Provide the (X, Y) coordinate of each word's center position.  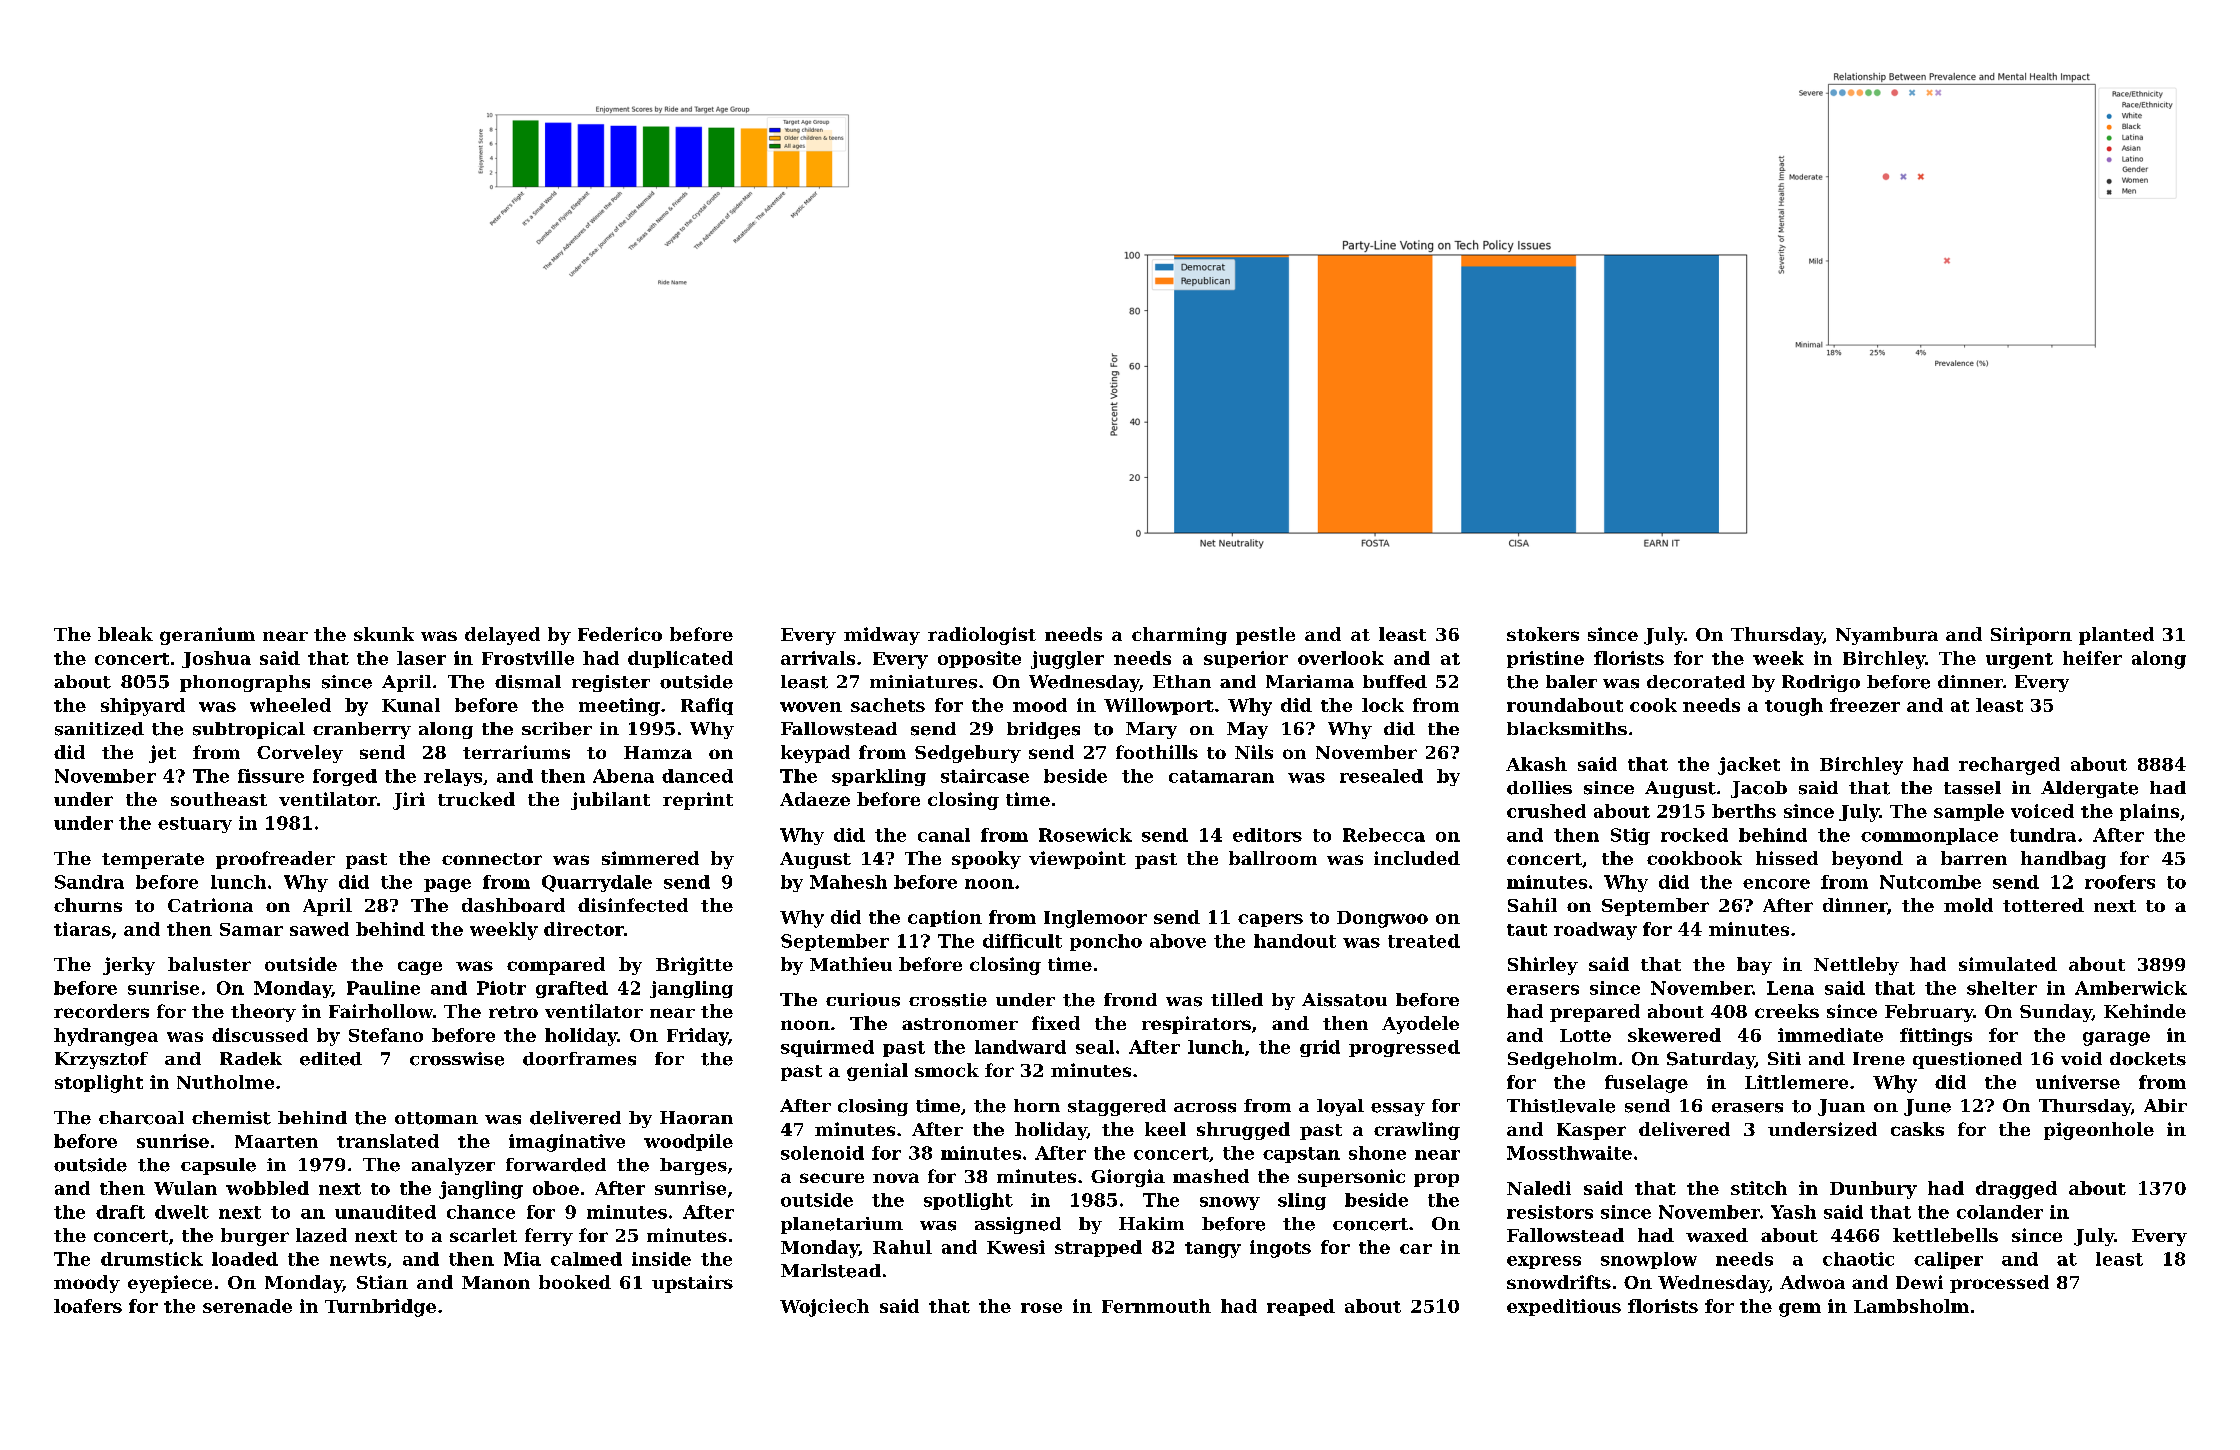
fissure (271, 776)
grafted (572, 989)
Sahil (1532, 905)
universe (2078, 1082)
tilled (1237, 999)
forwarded (556, 1165)
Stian (382, 1282)
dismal (528, 682)
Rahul (902, 1247)
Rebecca (1384, 835)
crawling (1417, 1131)
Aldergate (2089, 789)
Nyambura (1887, 636)
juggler (1067, 660)
